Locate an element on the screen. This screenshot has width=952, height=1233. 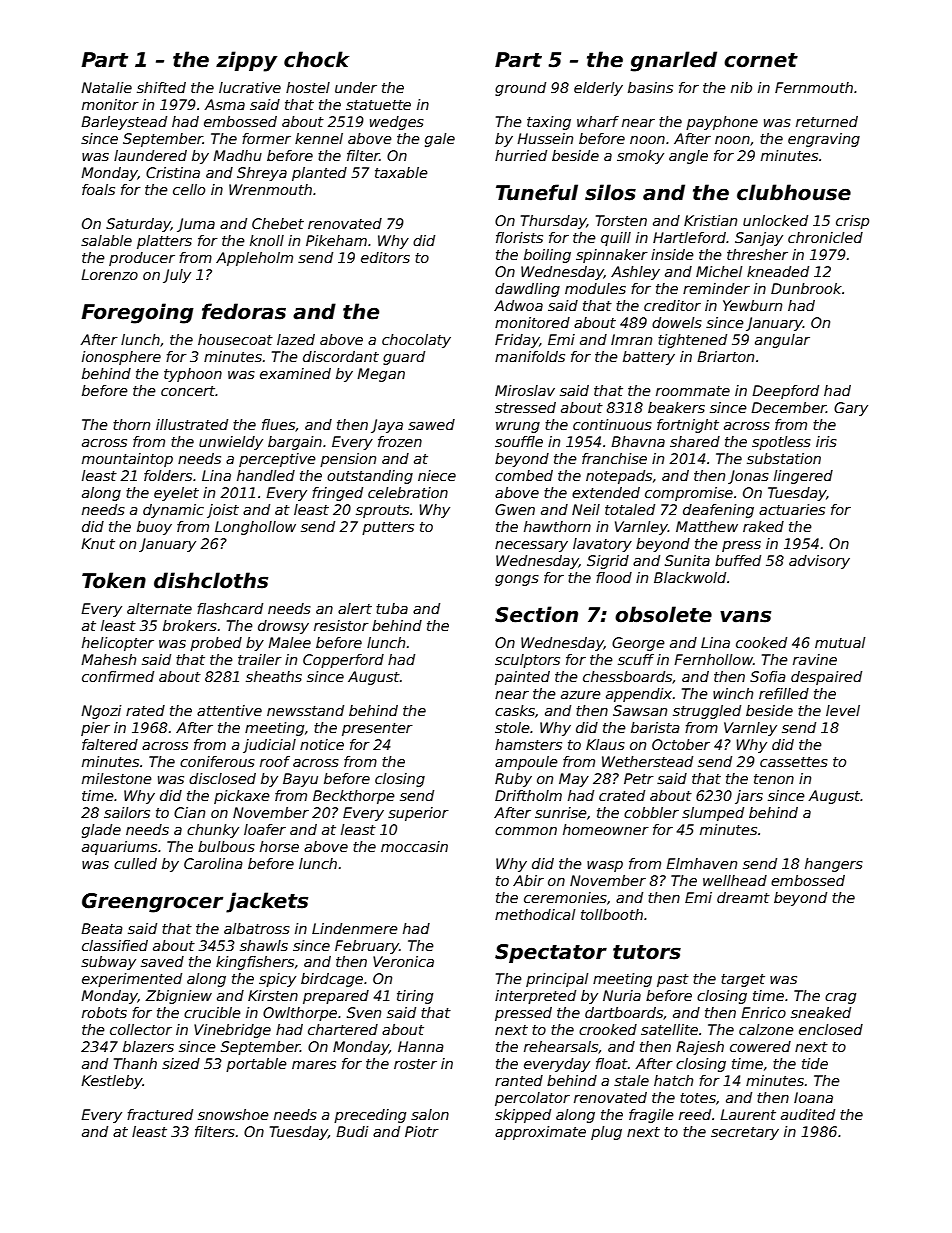
editors is located at coordinates (385, 257).
